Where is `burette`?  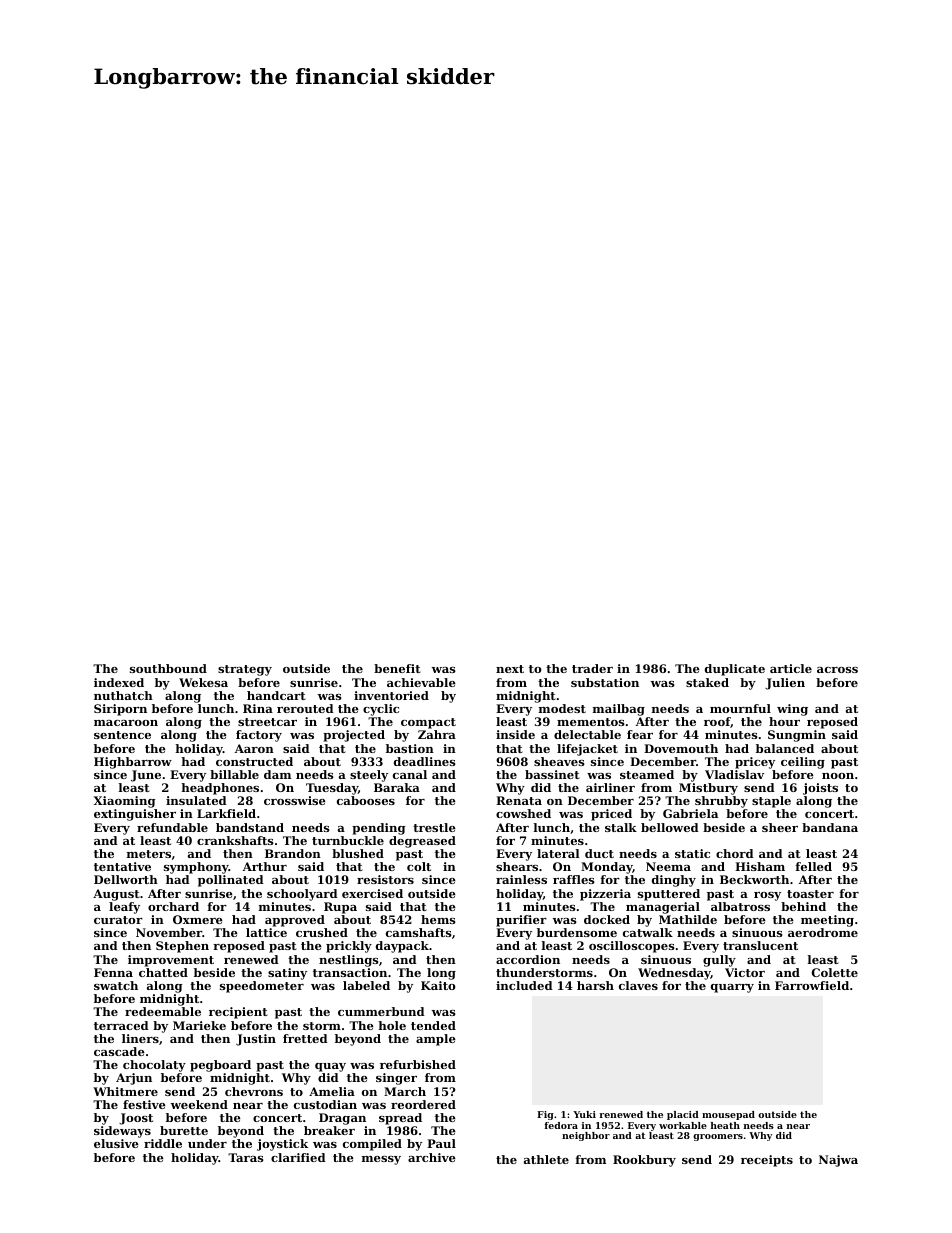 burette is located at coordinates (184, 1130).
